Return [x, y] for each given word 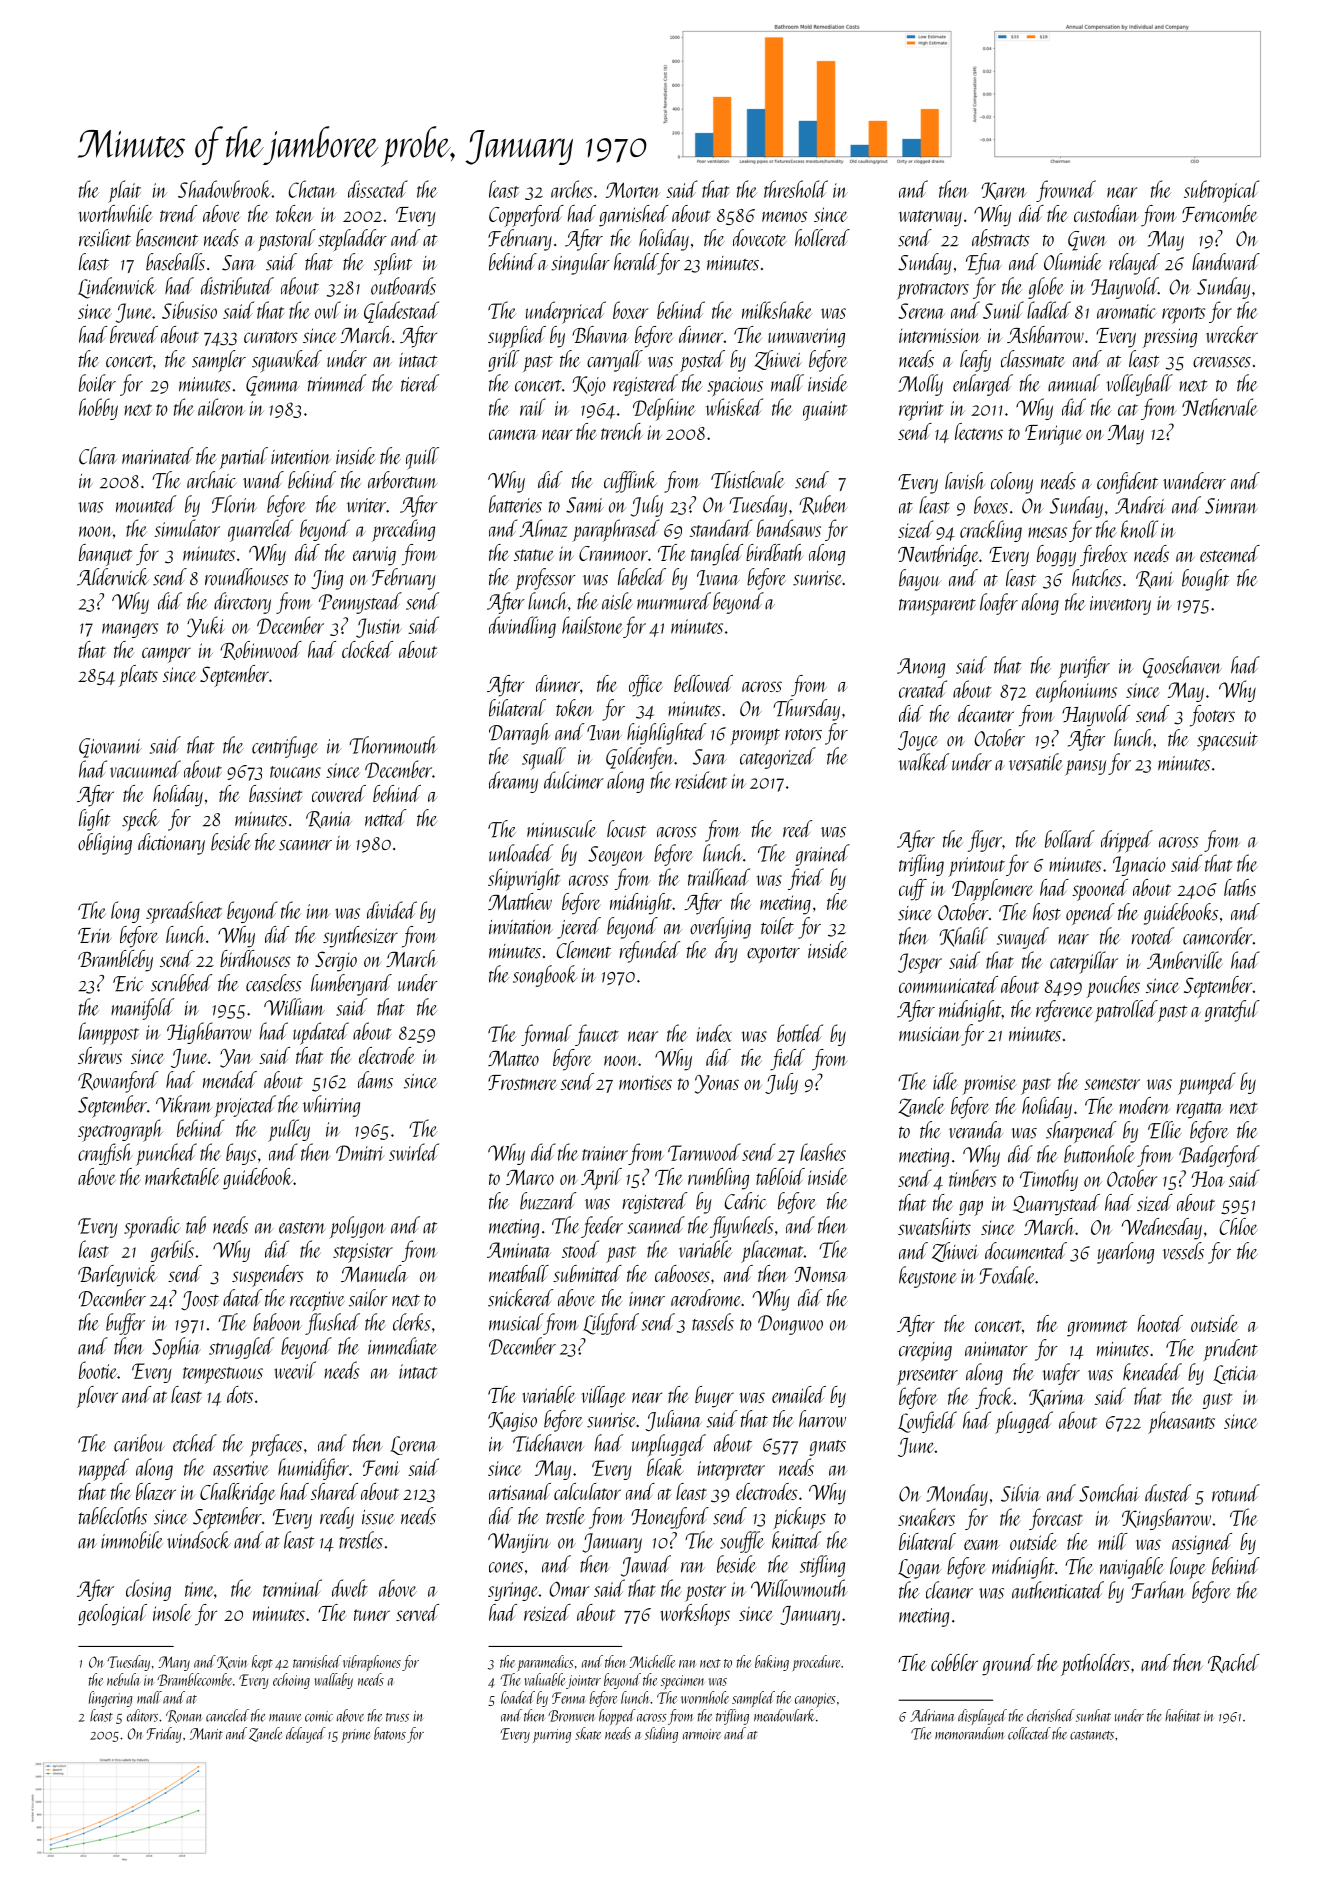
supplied [517, 337]
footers [1212, 716]
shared [334, 1491]
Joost [200, 1301]
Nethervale [1220, 407]
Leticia [1235, 1374]
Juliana [674, 1421]
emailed [799, 1394]
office [646, 686]
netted [385, 818]
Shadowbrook [225, 189]
